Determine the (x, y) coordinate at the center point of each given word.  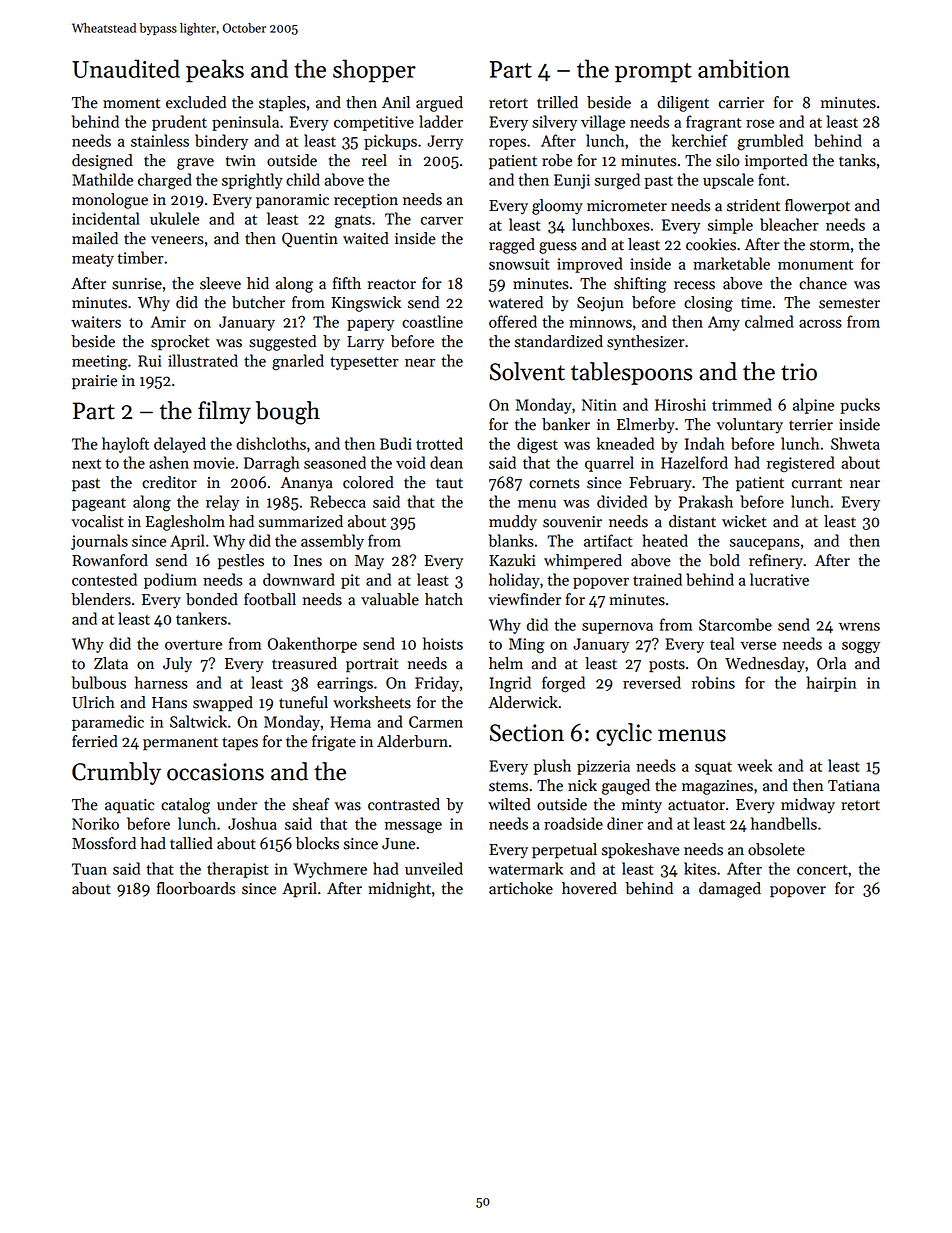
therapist (238, 870)
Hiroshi (680, 404)
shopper (374, 71)
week (754, 765)
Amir (168, 322)
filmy (224, 412)
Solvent (527, 371)
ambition (744, 68)
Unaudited (126, 68)
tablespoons (631, 373)
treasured (304, 663)
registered (801, 464)
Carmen (436, 722)
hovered (589, 888)
